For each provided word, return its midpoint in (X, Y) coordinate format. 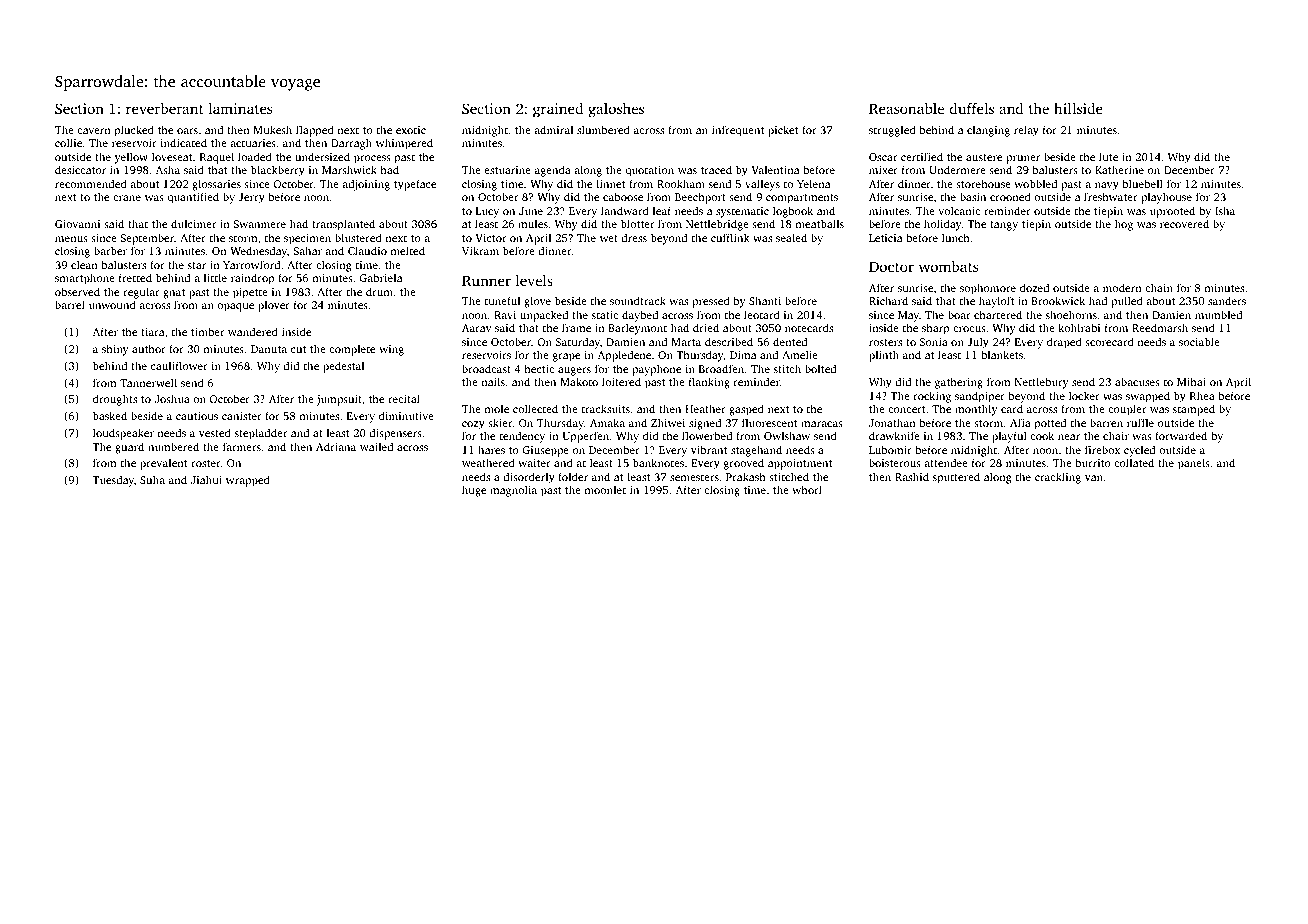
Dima (743, 355)
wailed (376, 446)
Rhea (1202, 395)
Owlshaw (787, 435)
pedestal (343, 367)
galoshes (616, 110)
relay (1026, 131)
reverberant (165, 108)
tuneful (502, 300)
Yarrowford (251, 264)
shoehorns (1071, 314)
